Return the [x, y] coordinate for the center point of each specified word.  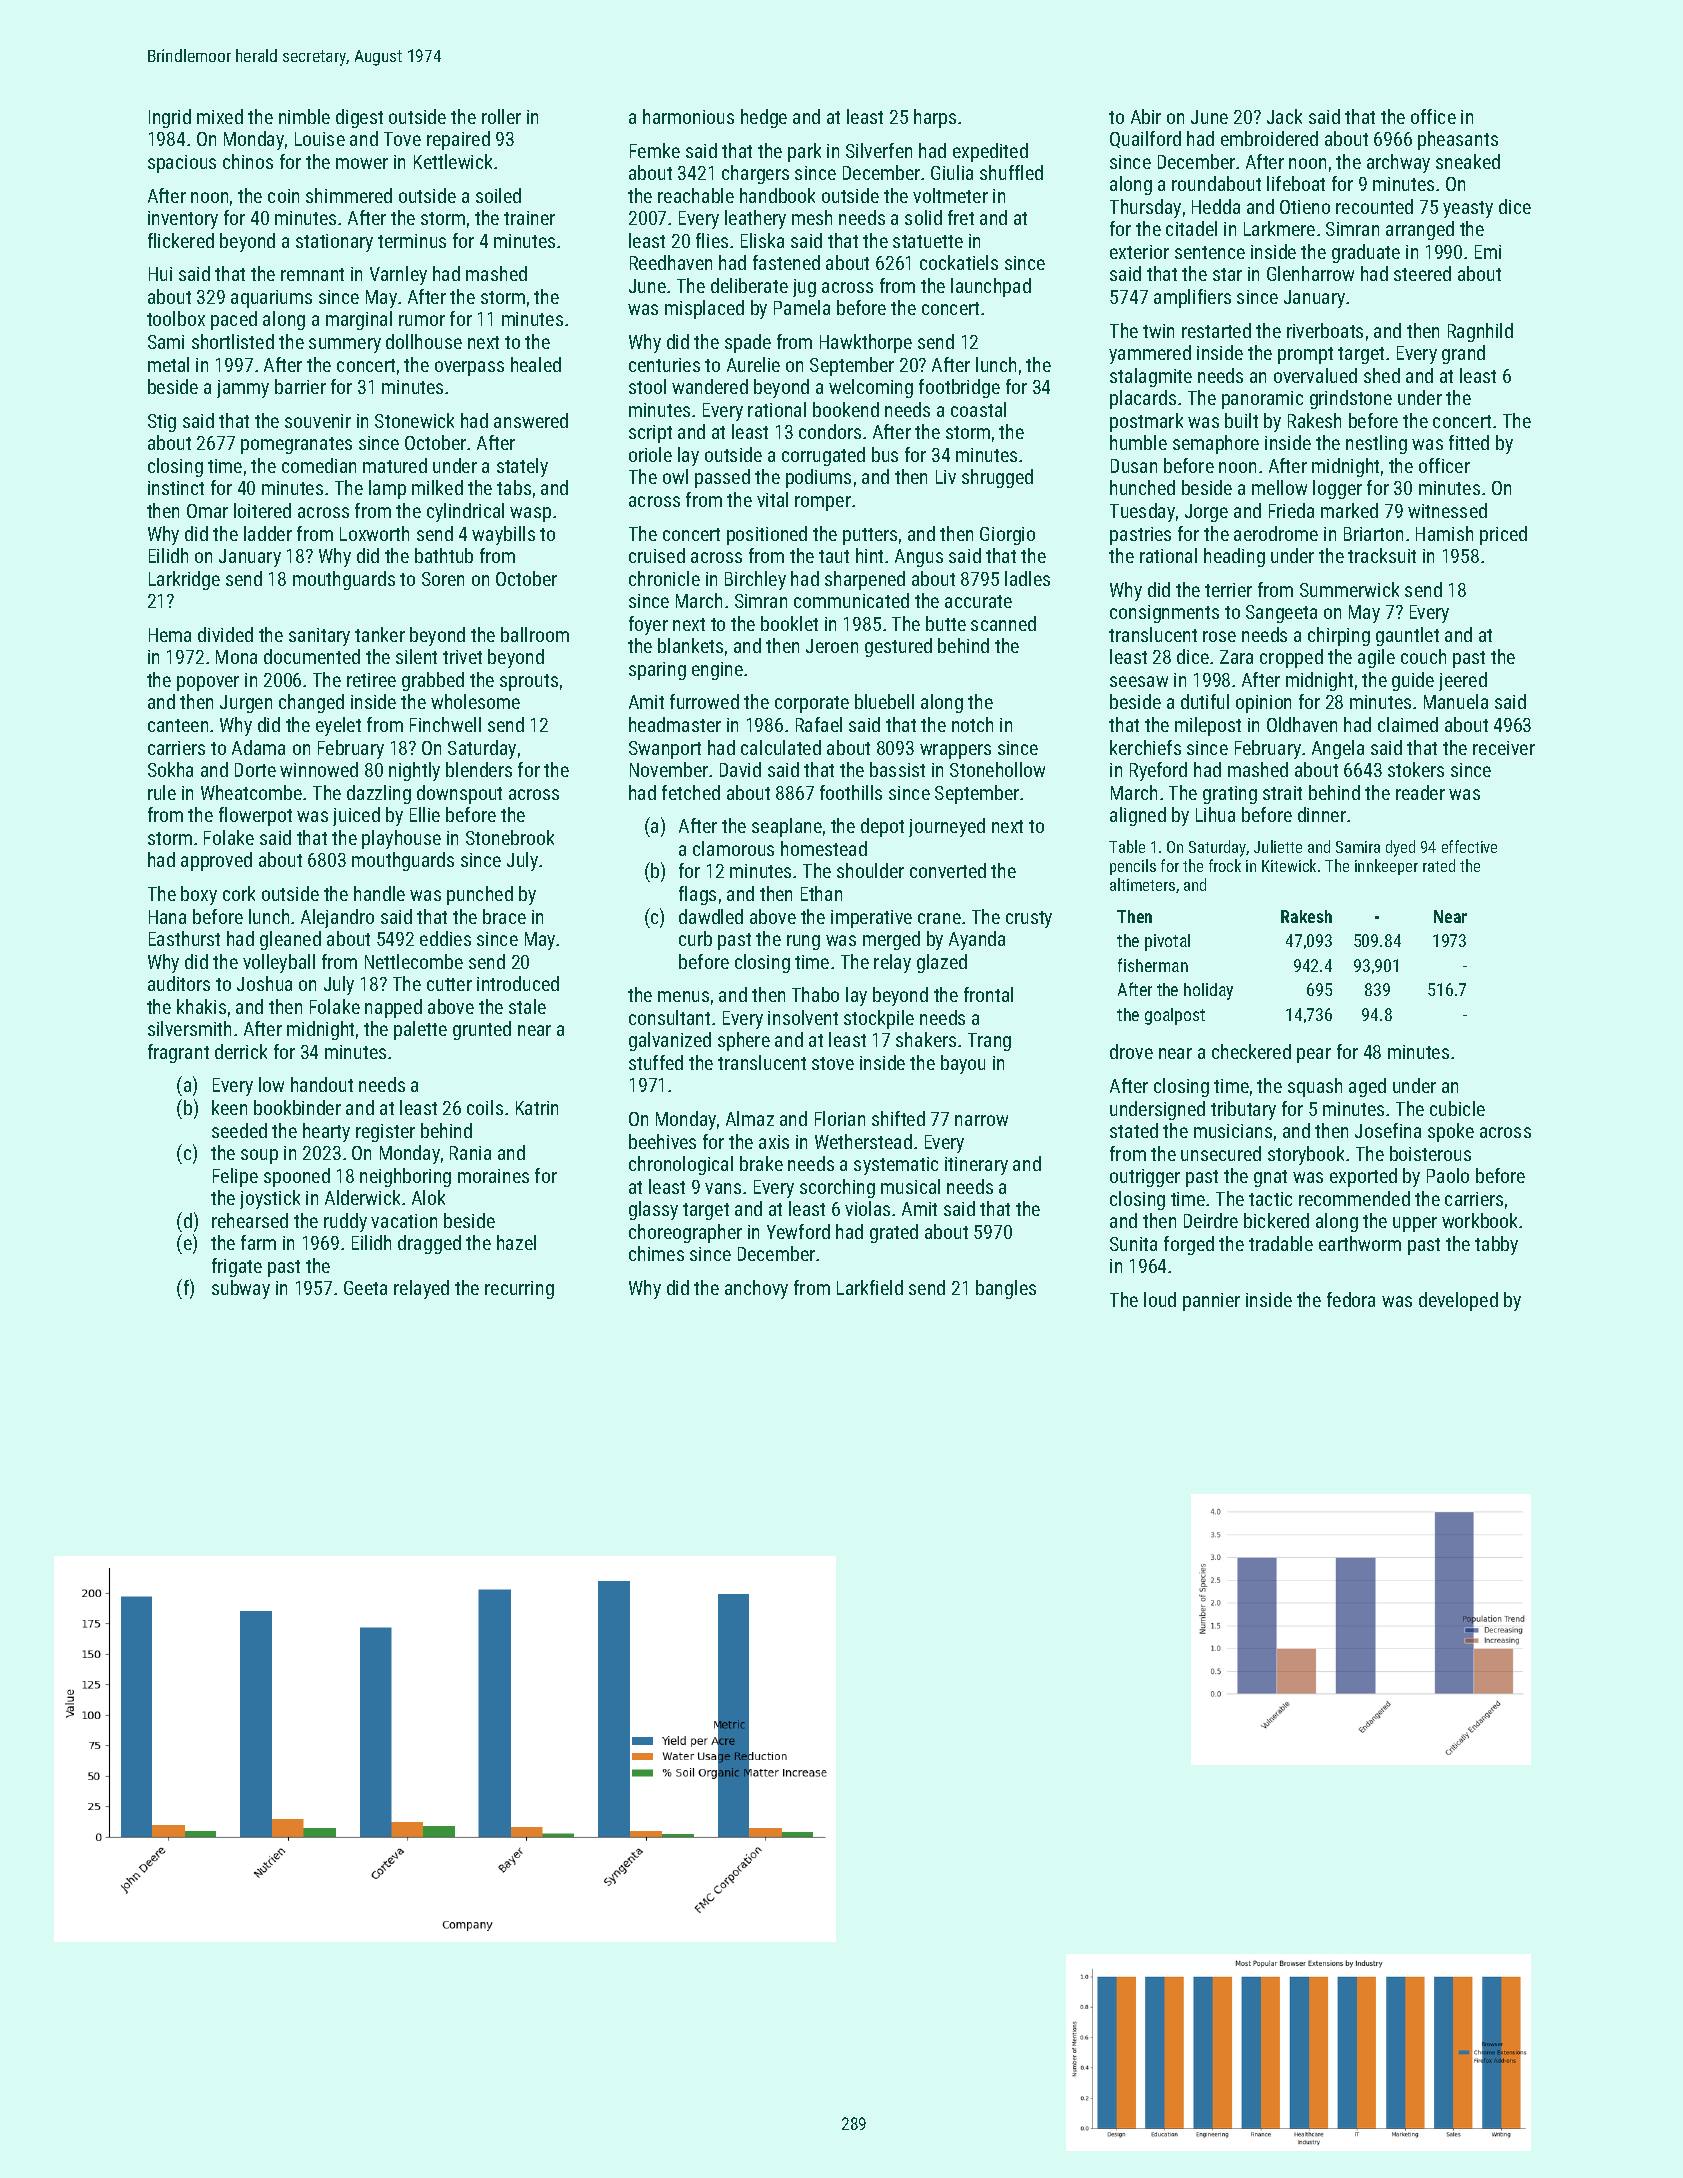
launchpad [991, 287]
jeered [1463, 681]
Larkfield [870, 1287]
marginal [359, 320]
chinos [248, 161]
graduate [1366, 253]
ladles [1027, 578]
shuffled [1011, 172]
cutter [449, 984]
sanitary [319, 637]
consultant [669, 1017]
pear [1314, 1055]
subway [241, 1289]
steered [1422, 273]
